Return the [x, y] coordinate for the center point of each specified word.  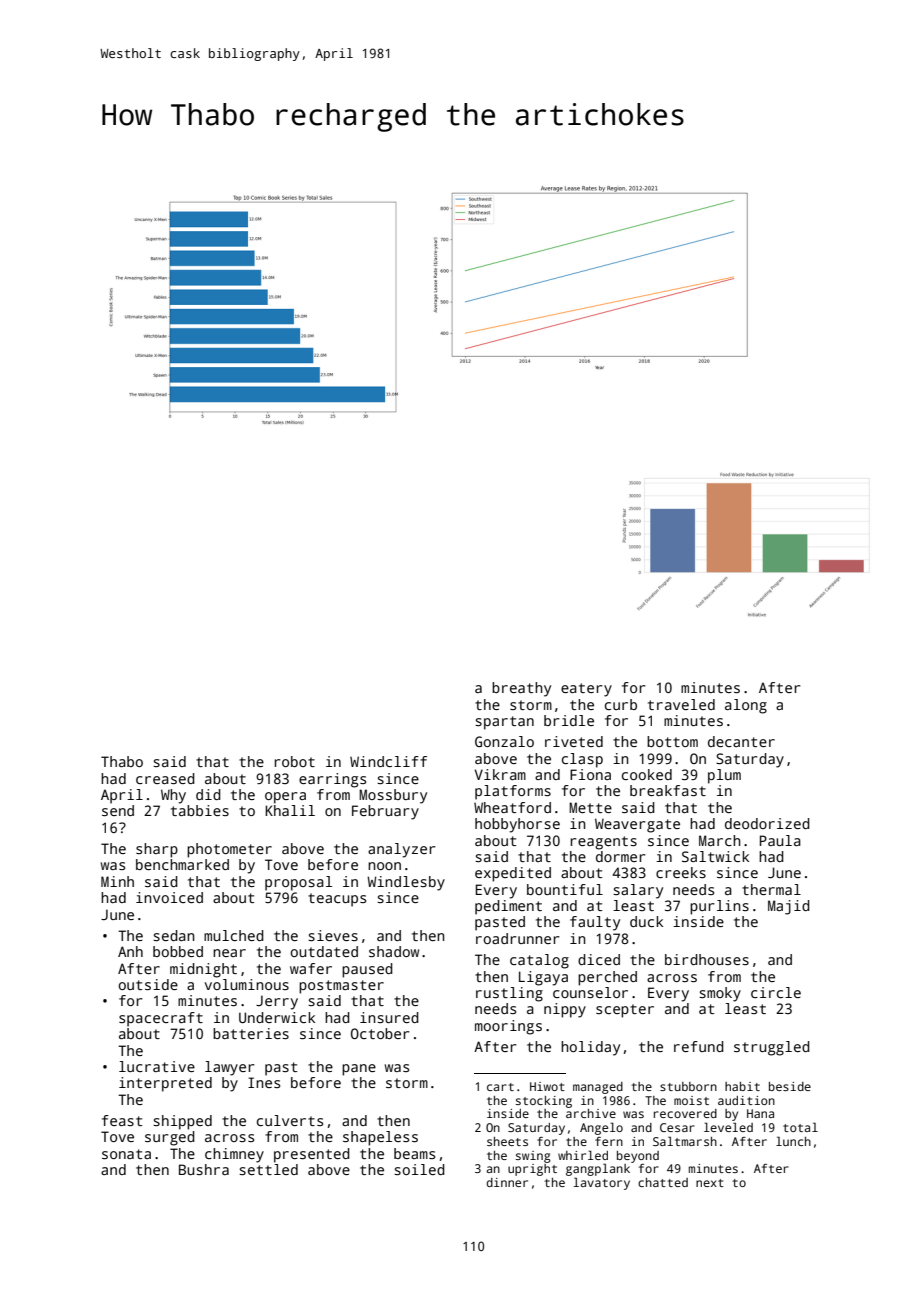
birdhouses [707, 959]
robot [294, 761]
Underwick [277, 1017]
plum [724, 776]
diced [599, 959]
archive [591, 1113]
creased [165, 778]
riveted [574, 741]
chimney [234, 1155]
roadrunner [518, 938]
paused [367, 970]
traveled [681, 704]
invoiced [169, 897]
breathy [521, 689]
